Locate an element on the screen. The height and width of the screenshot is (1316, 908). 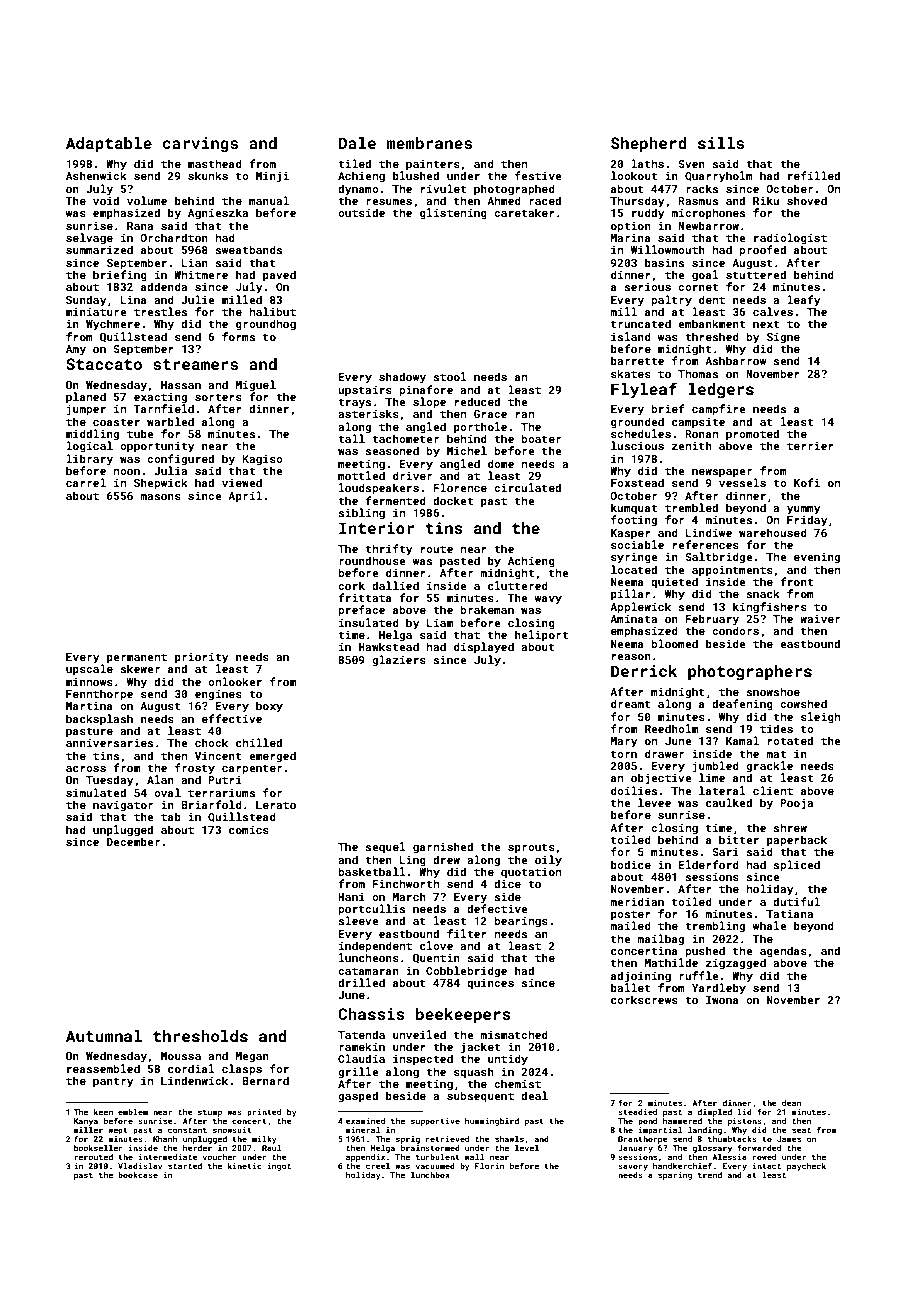
intermediate is located at coordinates (168, 1157).
